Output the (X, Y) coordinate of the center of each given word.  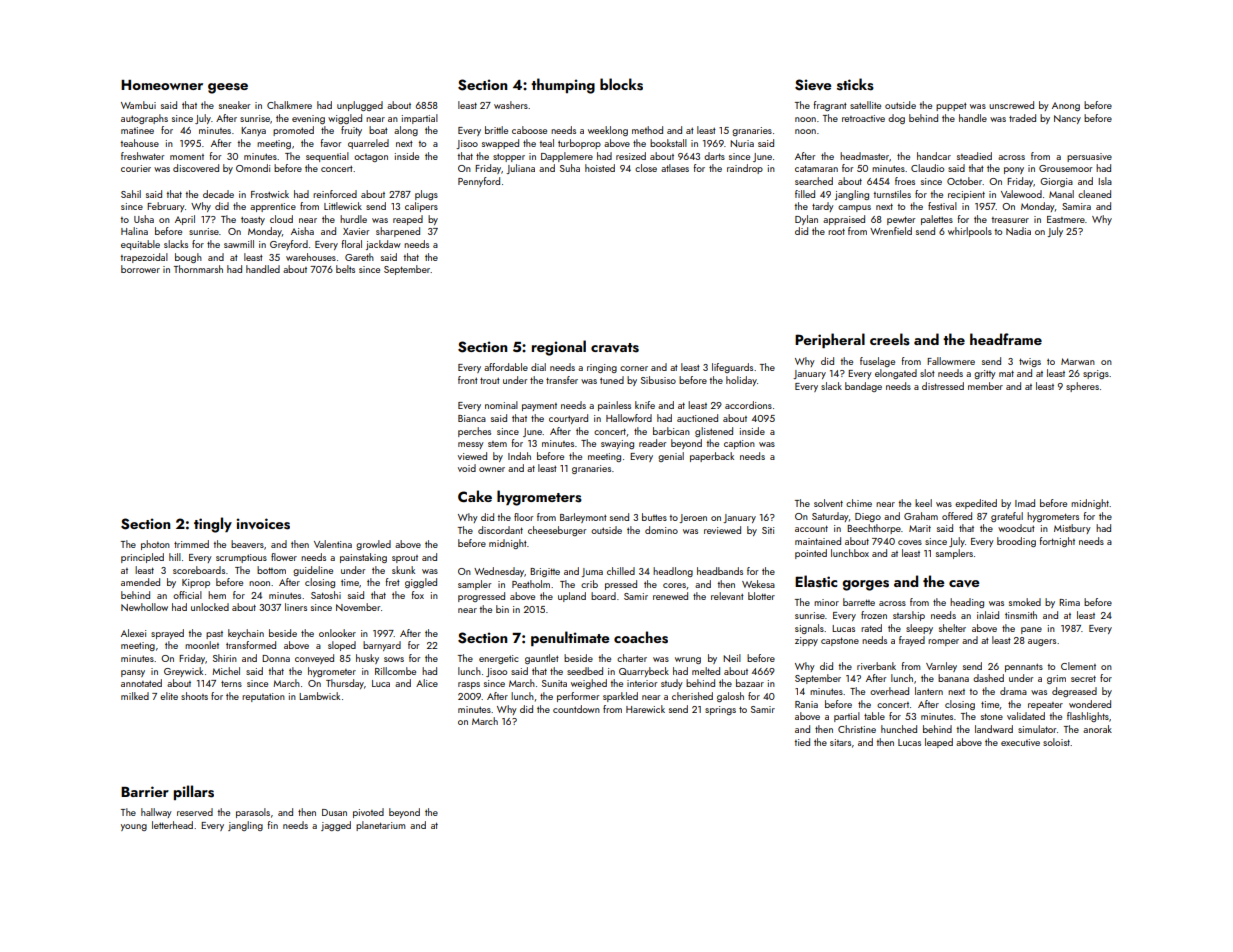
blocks (621, 84)
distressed (943, 386)
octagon (371, 158)
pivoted (368, 813)
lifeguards (732, 368)
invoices (263, 524)
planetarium (380, 826)
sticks (855, 84)
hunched (899, 729)
